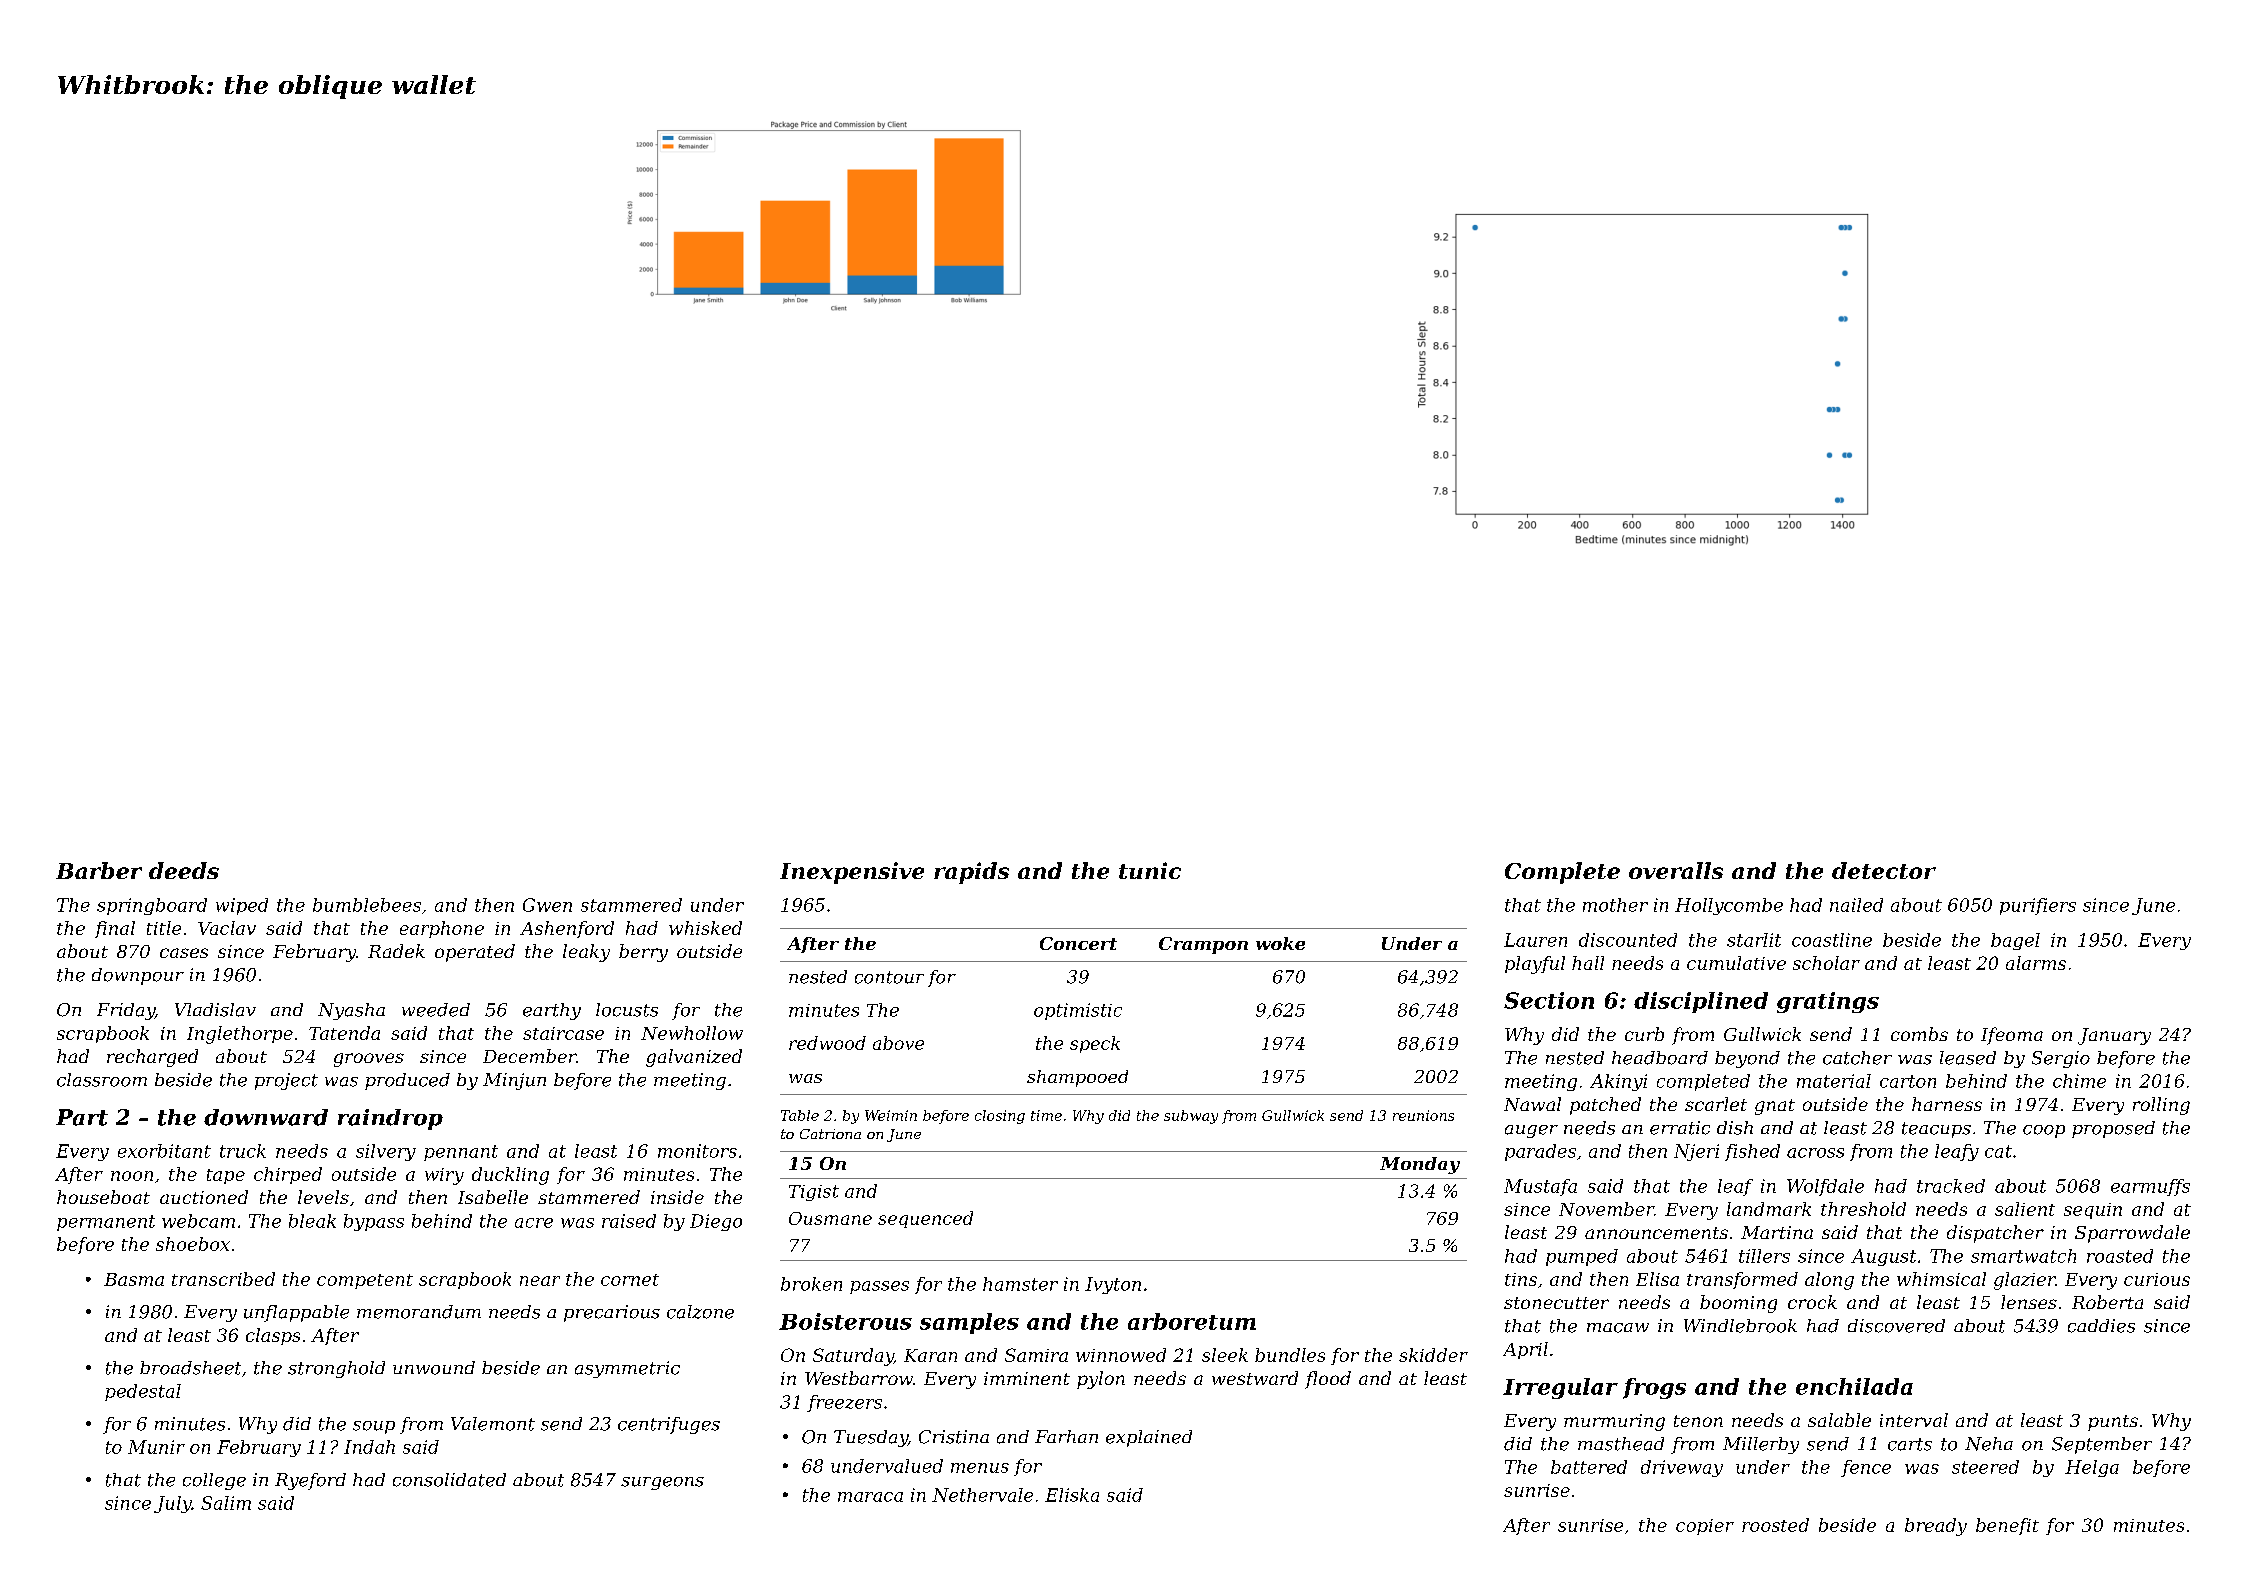 Image resolution: width=2247 pixels, height=1589 pixels. I want to click on Basma, so click(134, 1279).
